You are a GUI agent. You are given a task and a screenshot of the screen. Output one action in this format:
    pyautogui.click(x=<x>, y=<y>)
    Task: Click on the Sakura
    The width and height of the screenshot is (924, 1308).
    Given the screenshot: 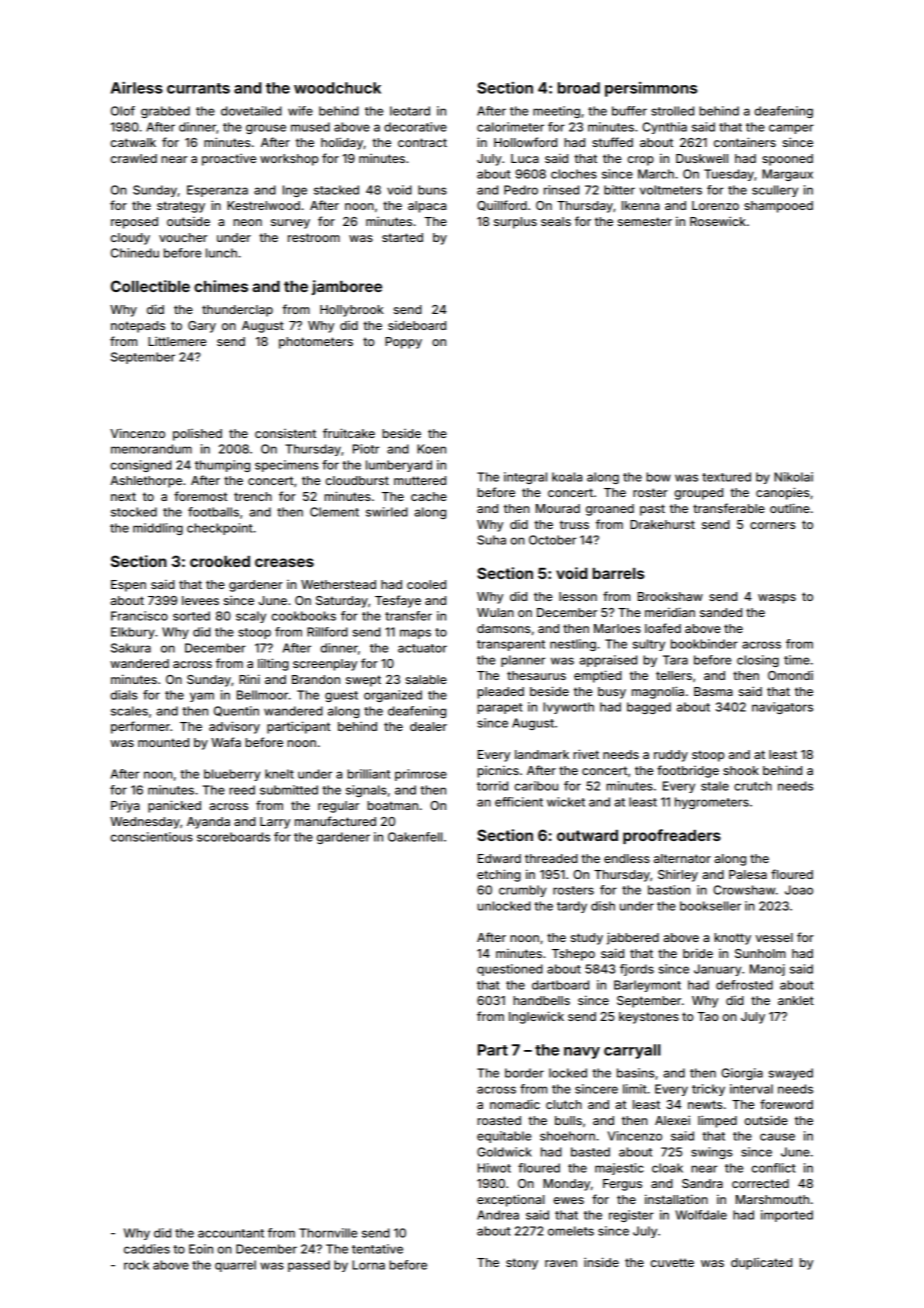 What is the action you would take?
    pyautogui.click(x=131, y=648)
